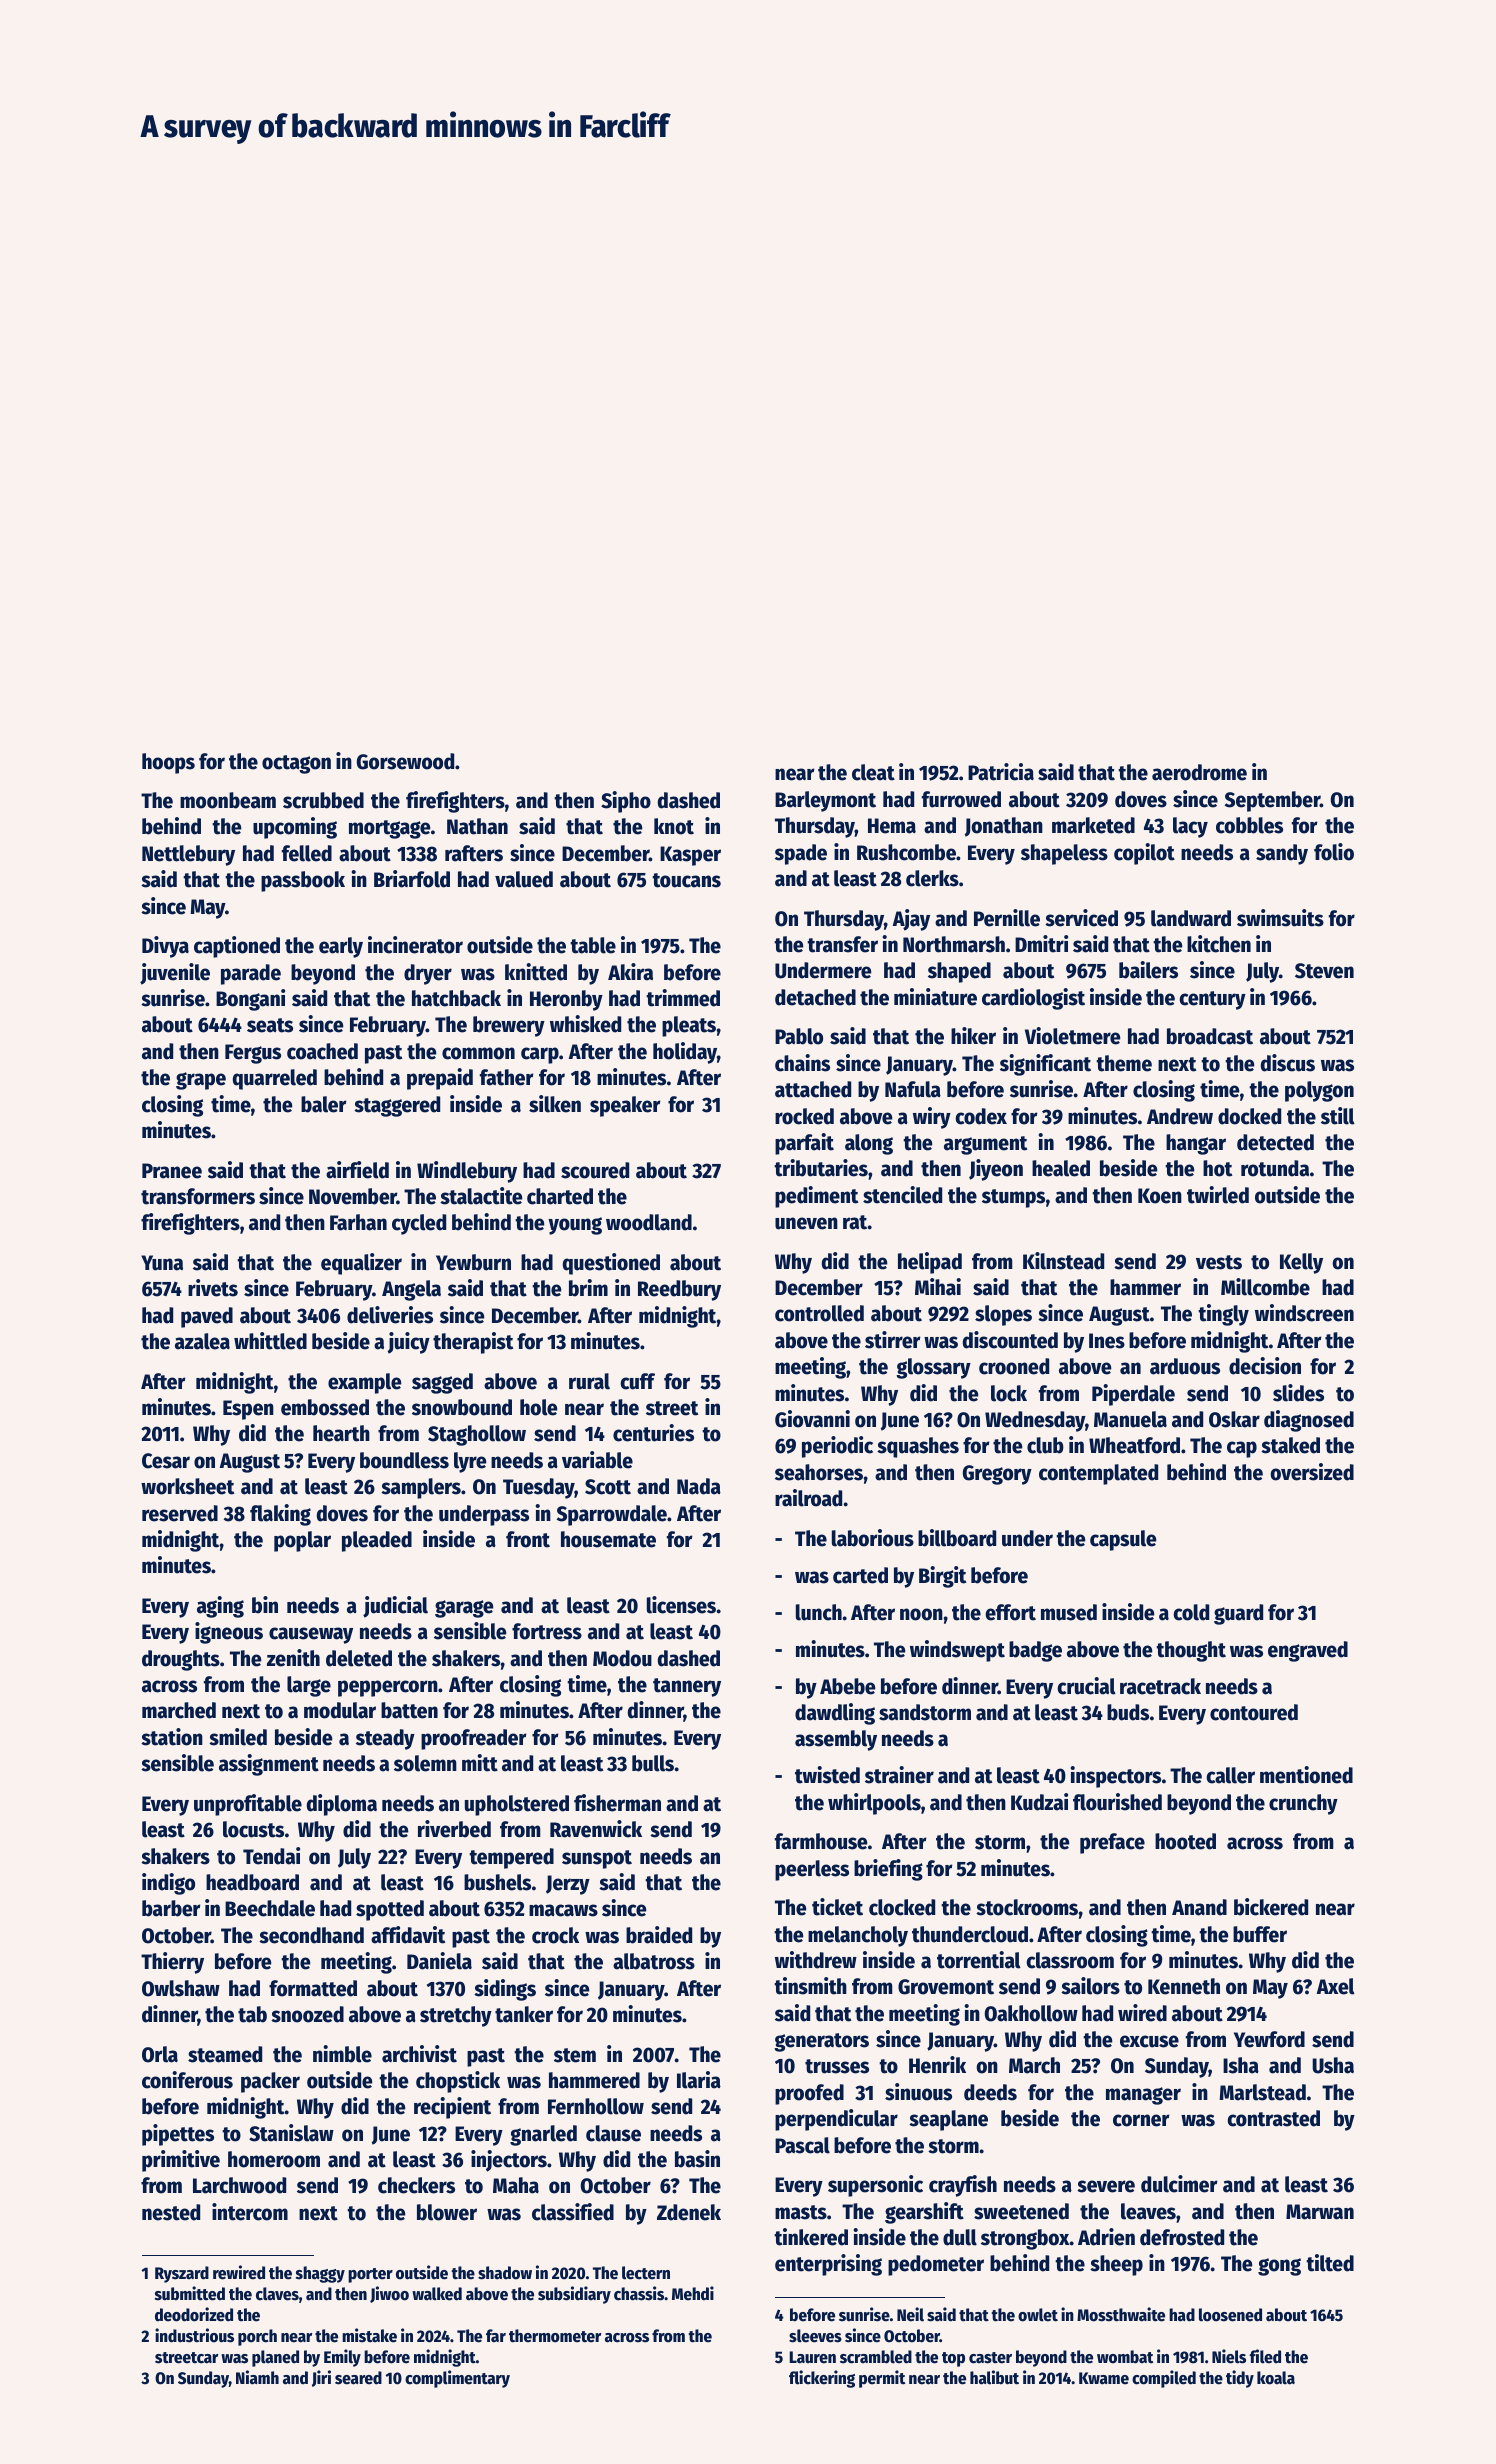  I want to click on young, so click(575, 1226).
